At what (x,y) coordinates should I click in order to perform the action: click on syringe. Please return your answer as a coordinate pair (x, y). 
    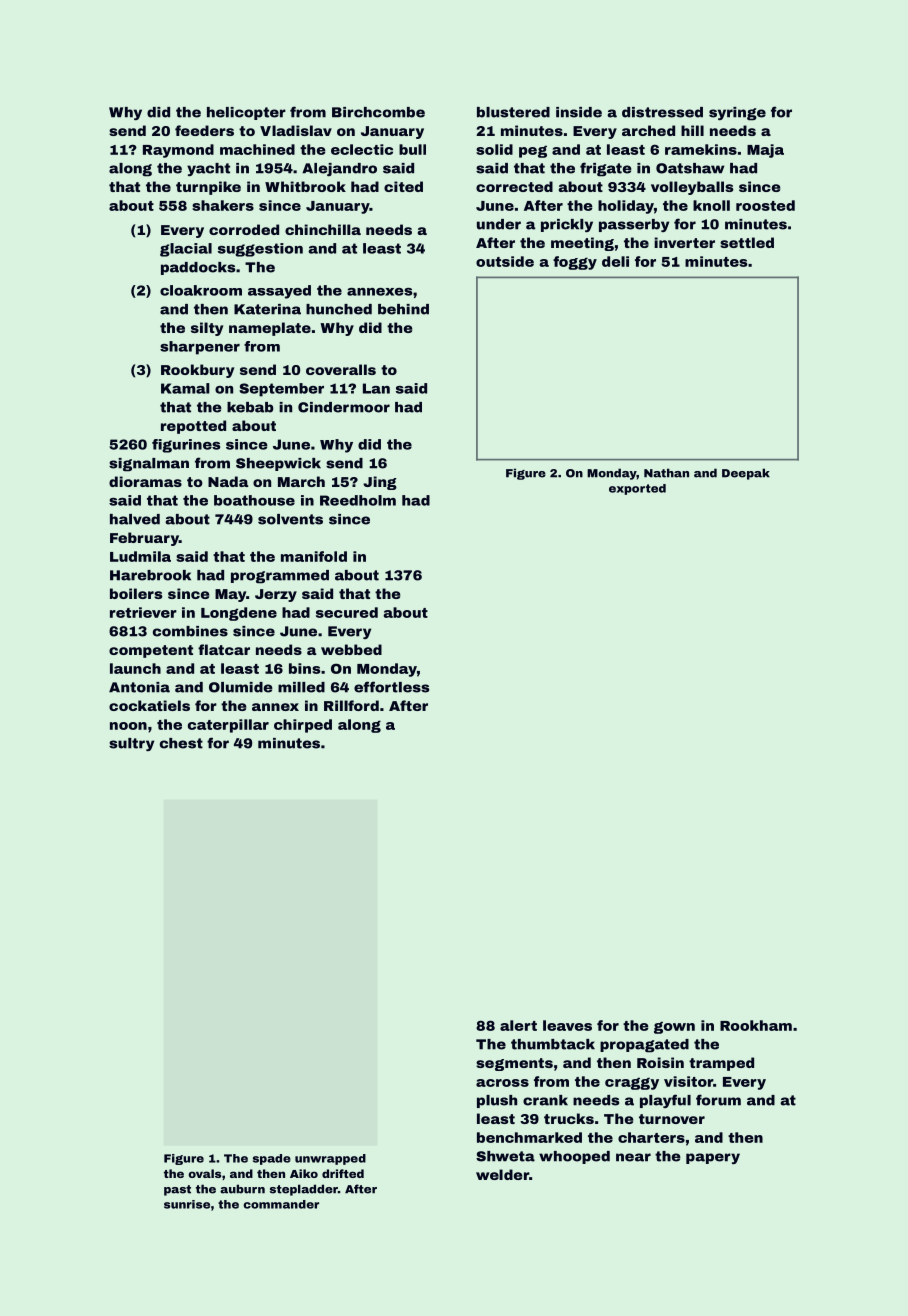
    Looking at the image, I should click on (737, 114).
